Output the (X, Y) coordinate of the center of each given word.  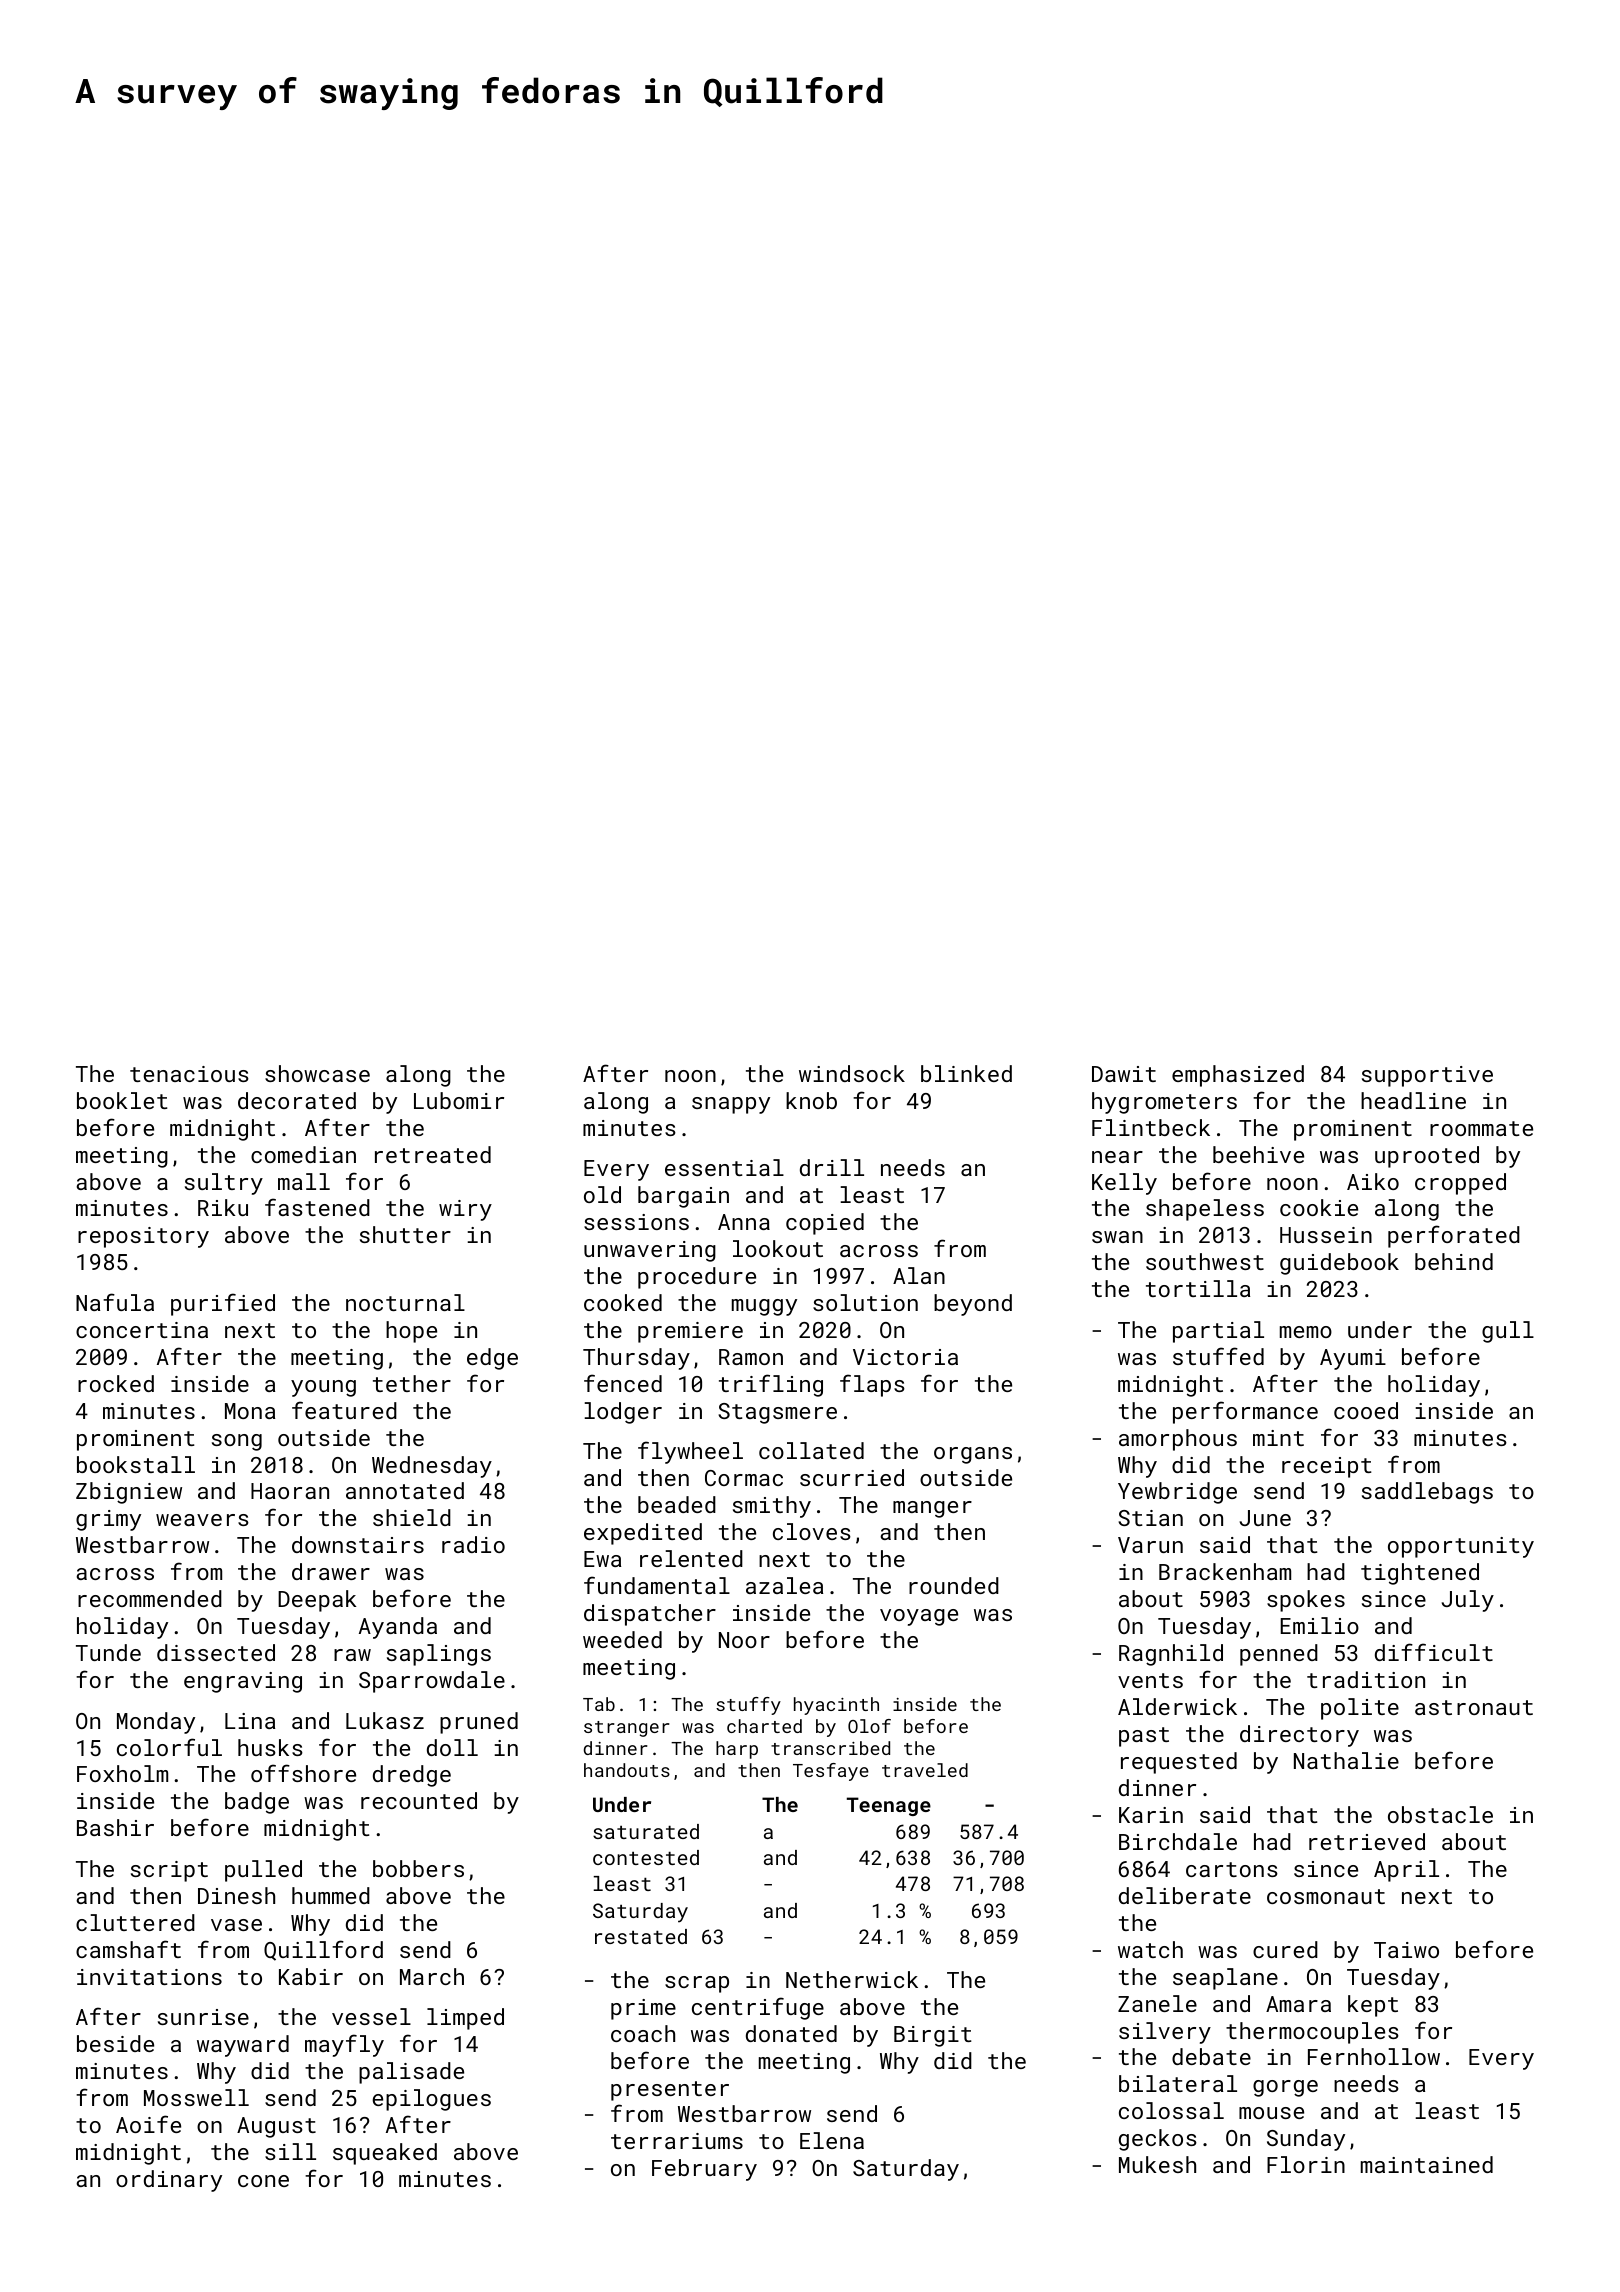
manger (932, 1509)
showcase (317, 1073)
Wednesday (432, 1467)
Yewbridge (1177, 1493)
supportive (1427, 1076)
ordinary (169, 2181)
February (704, 2170)
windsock (852, 1073)
